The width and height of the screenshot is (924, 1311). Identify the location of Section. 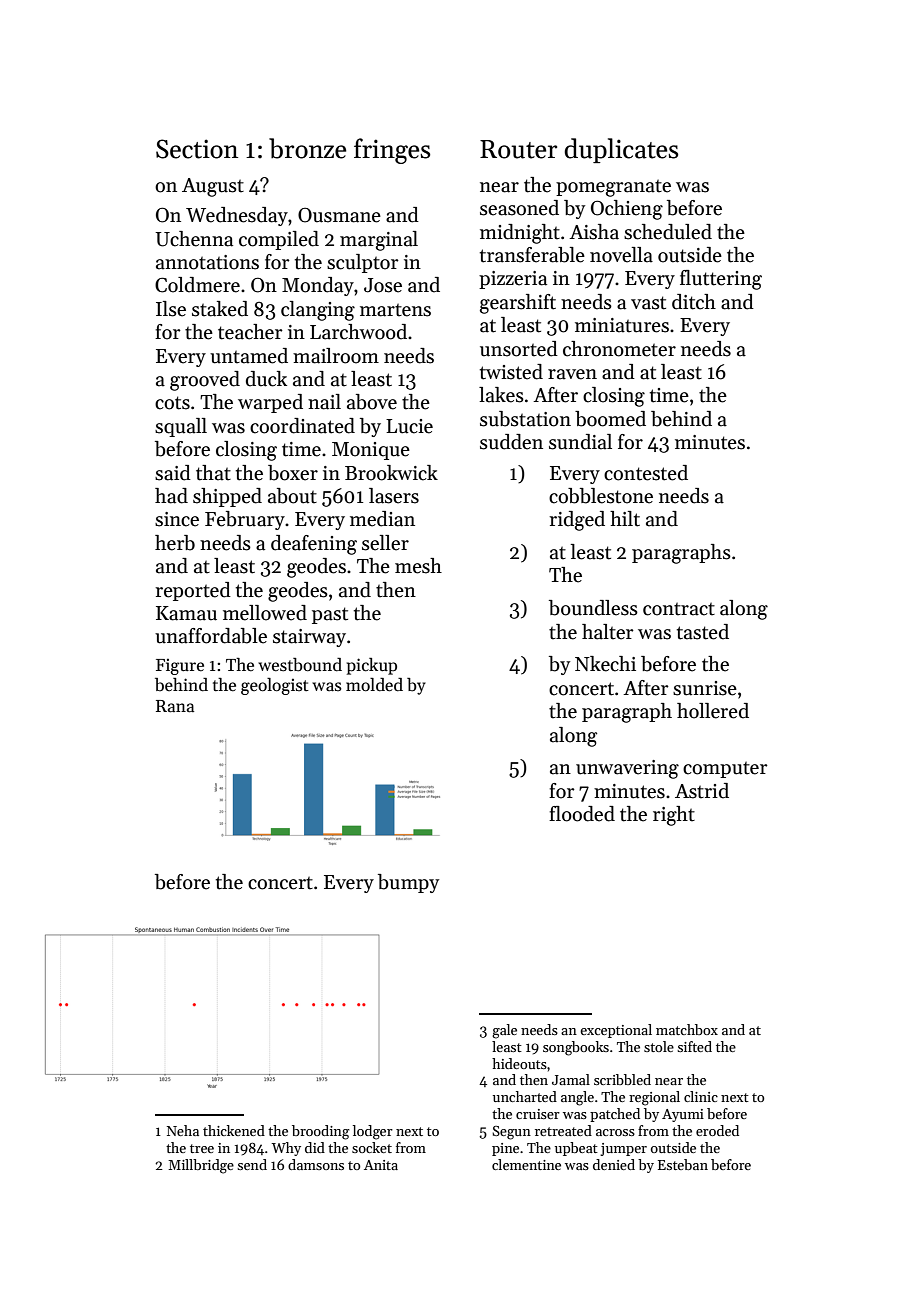
(197, 149).
